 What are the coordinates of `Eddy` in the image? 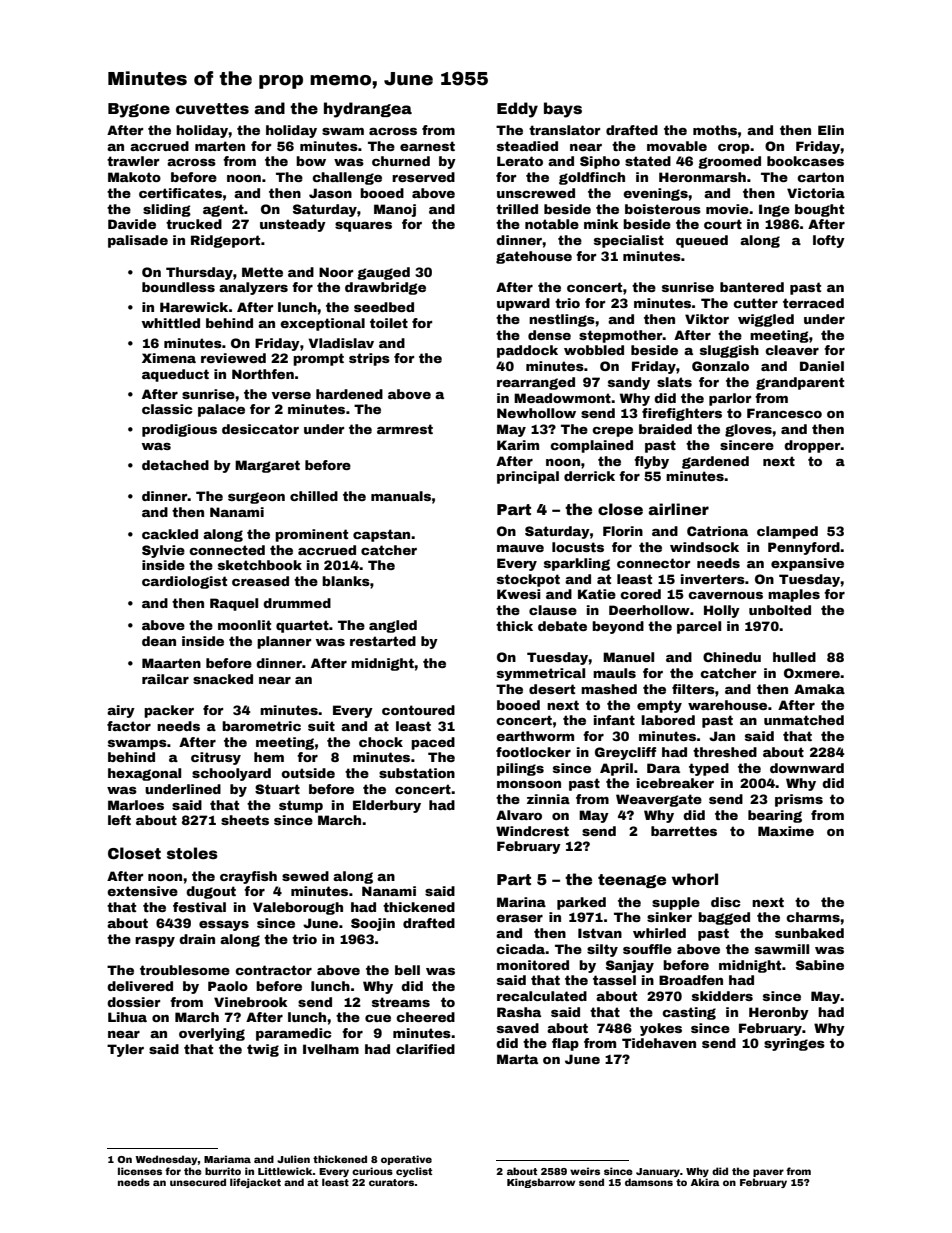 It's located at (517, 110).
